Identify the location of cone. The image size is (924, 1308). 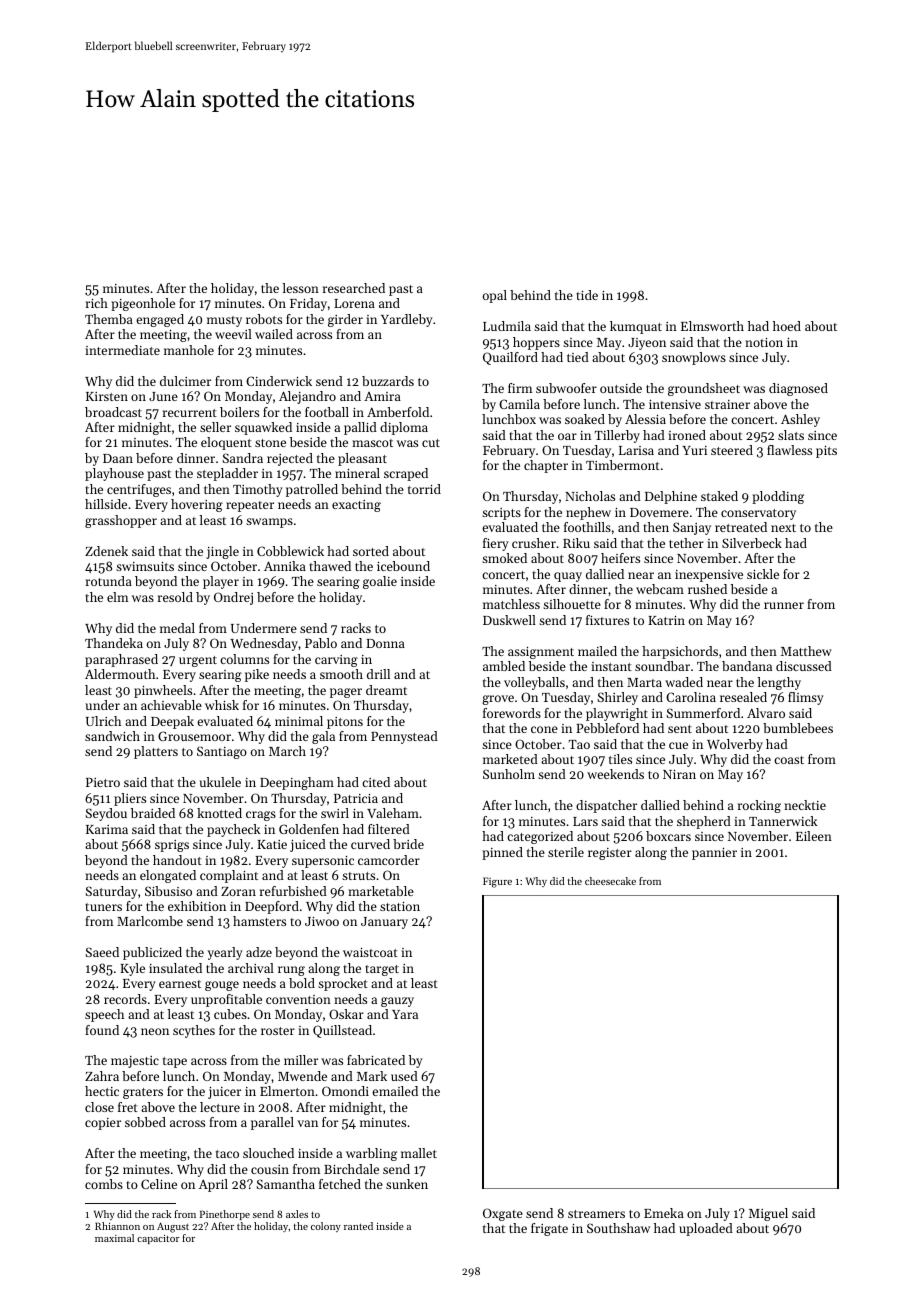
(544, 729).
